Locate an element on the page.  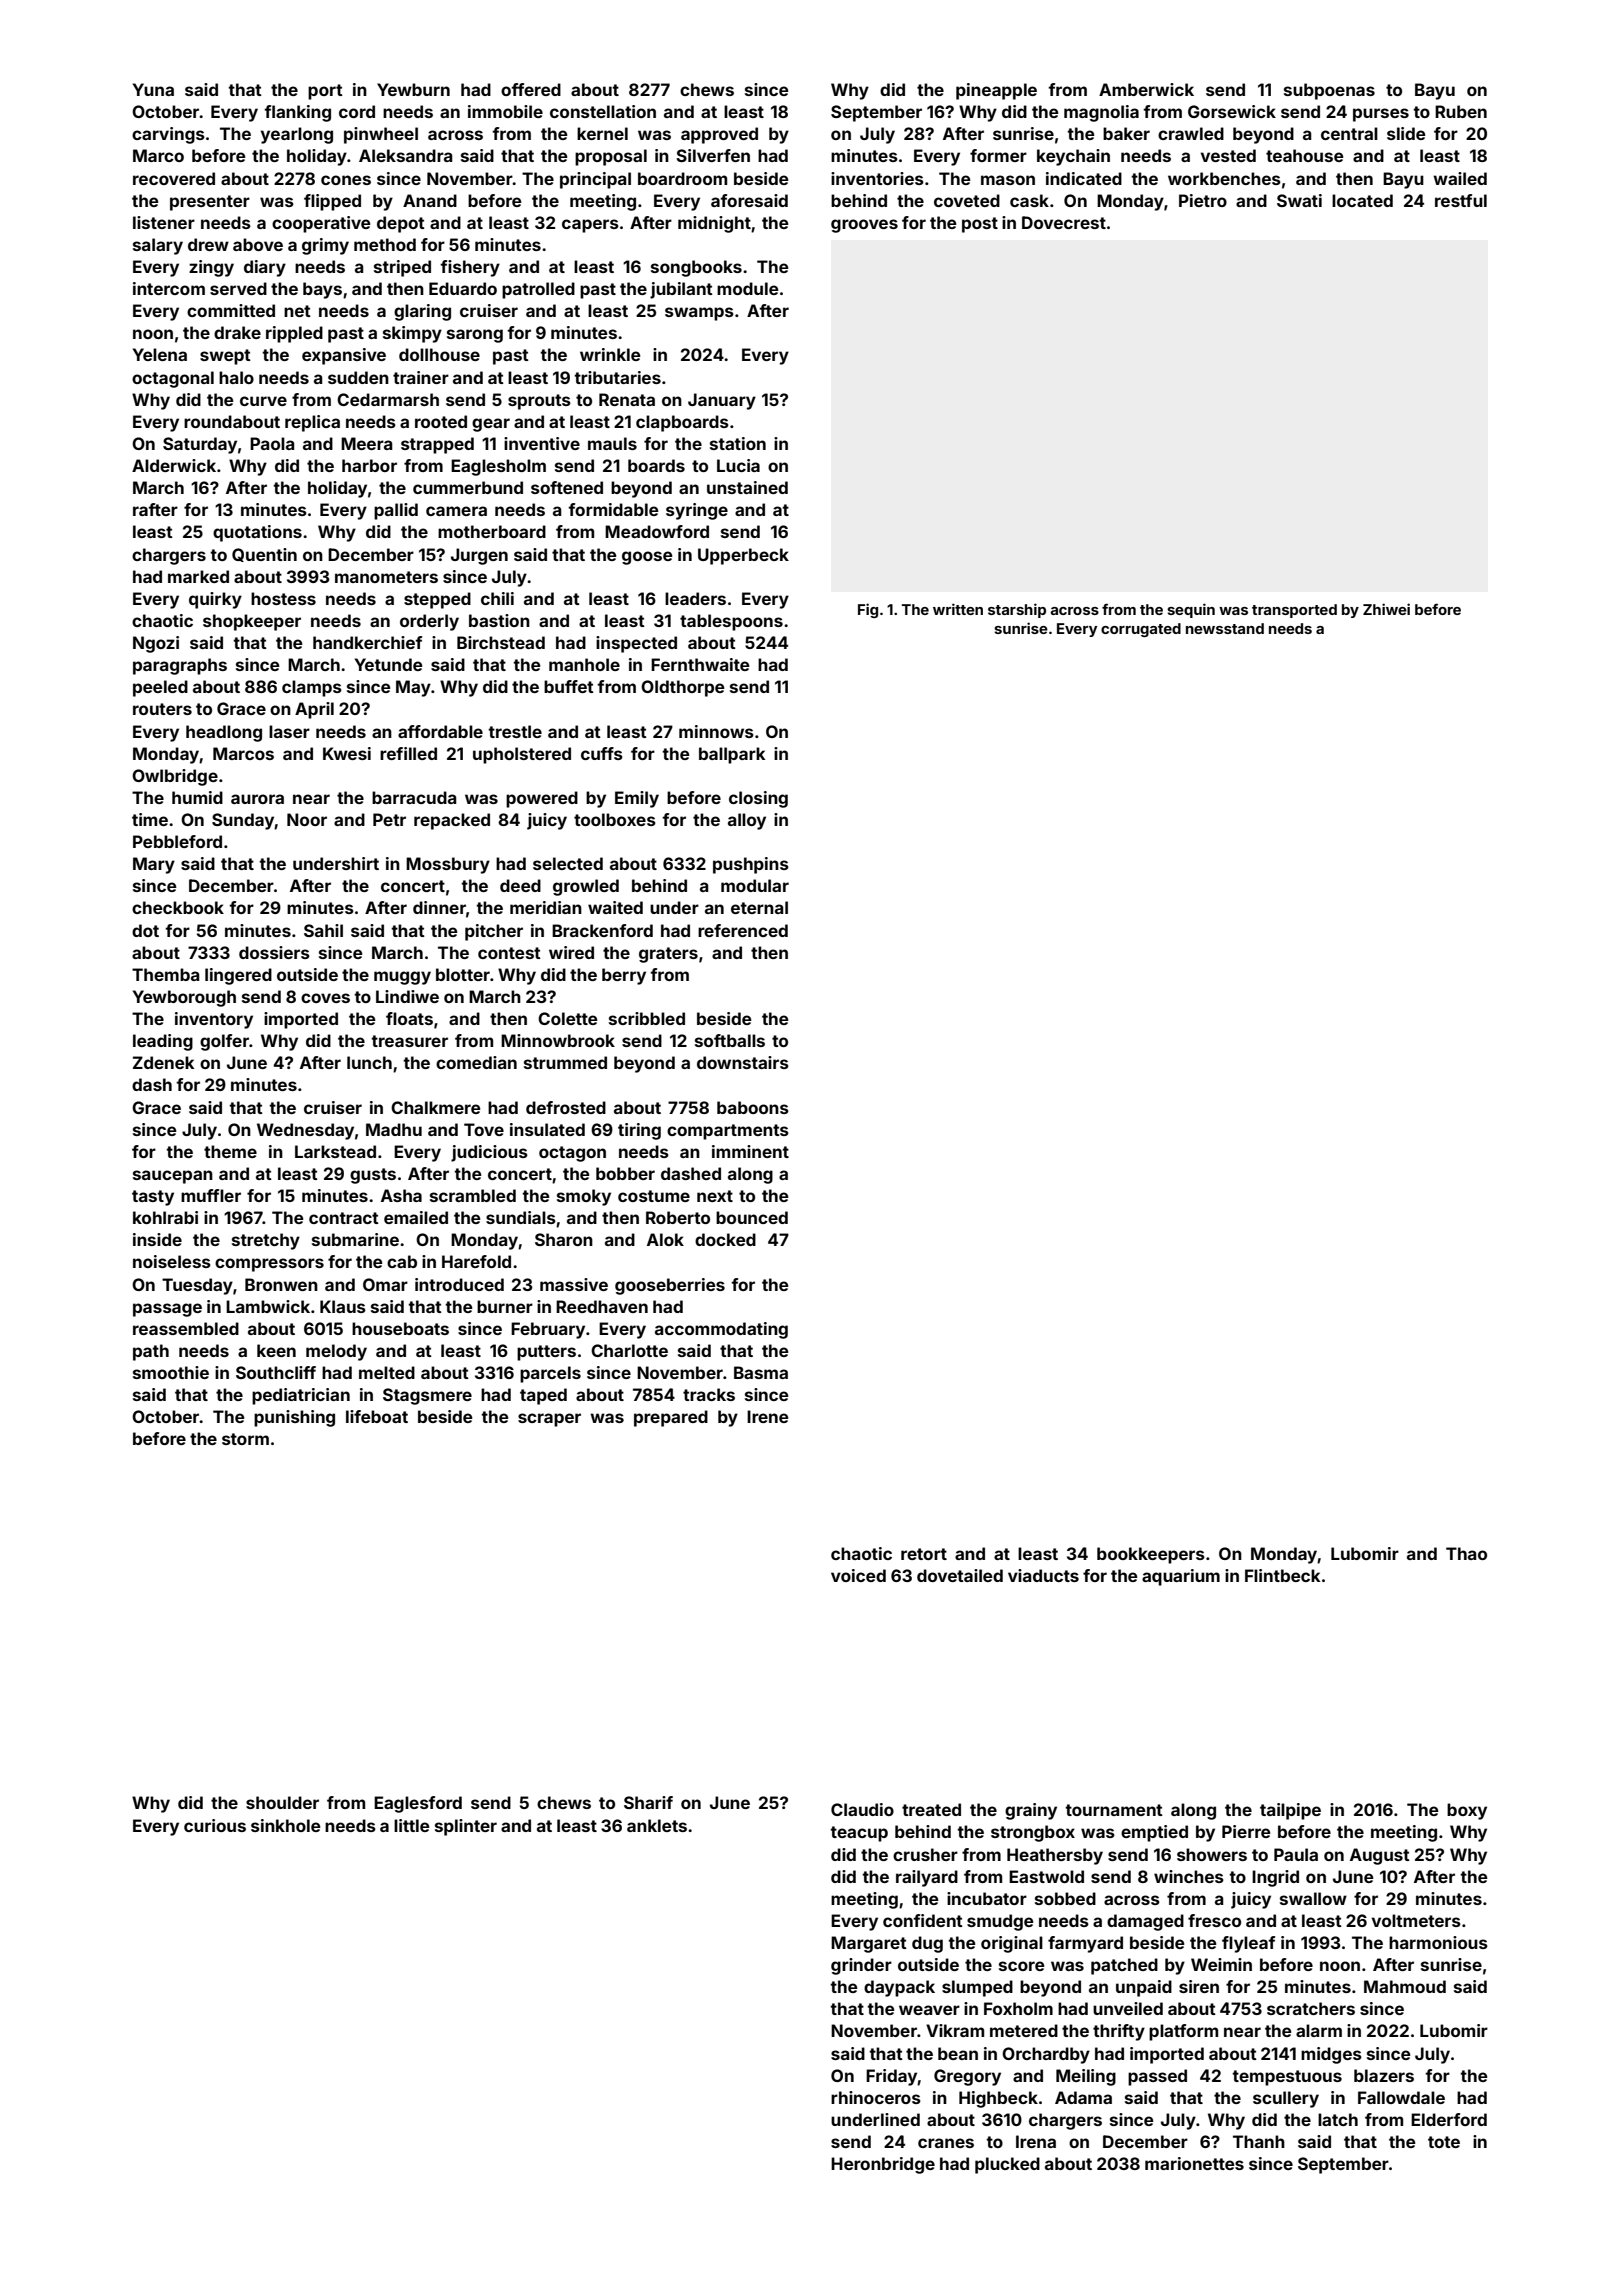
alloy is located at coordinates (747, 821).
